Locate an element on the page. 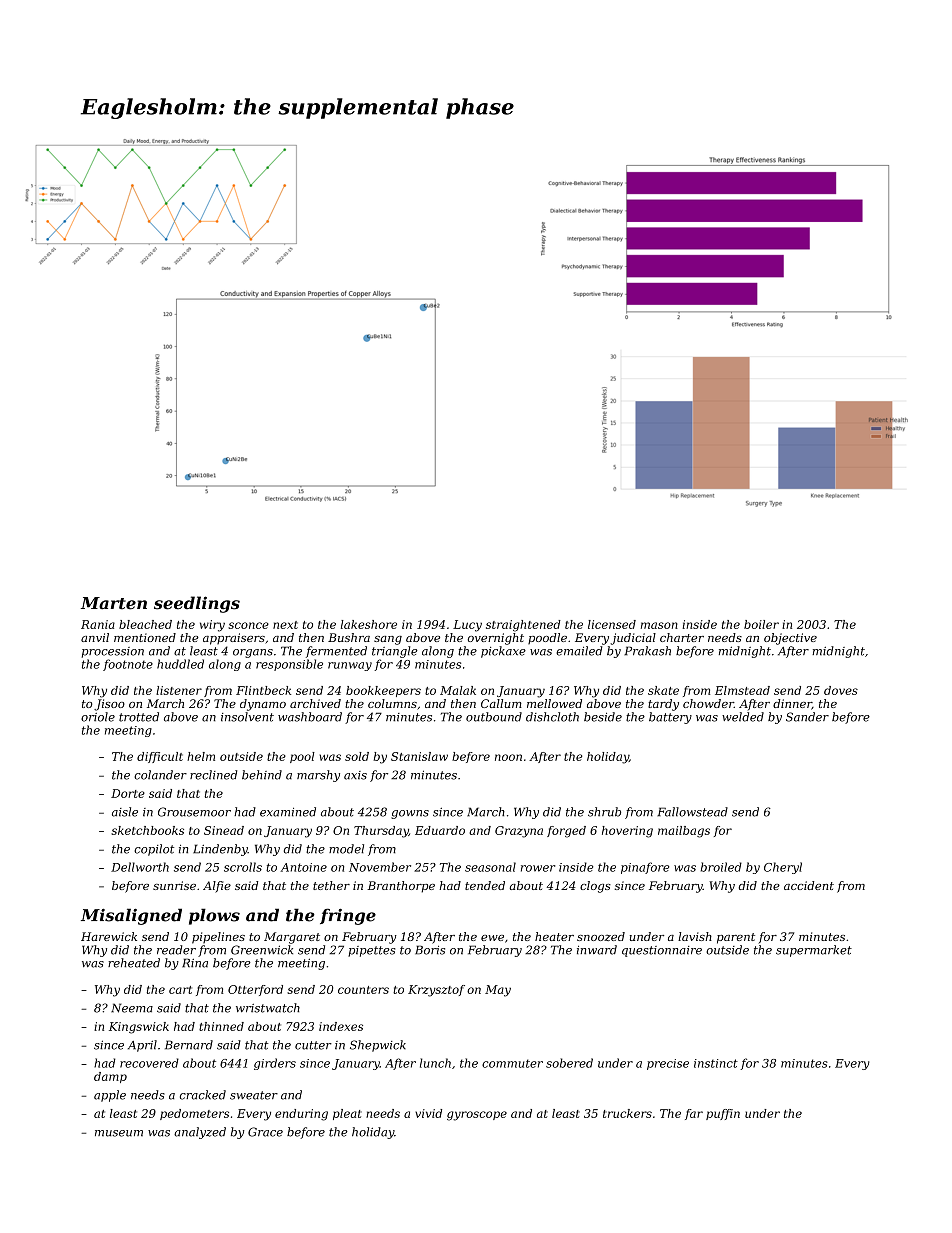 The width and height of the page is (952, 1233). apple is located at coordinates (110, 1096).
